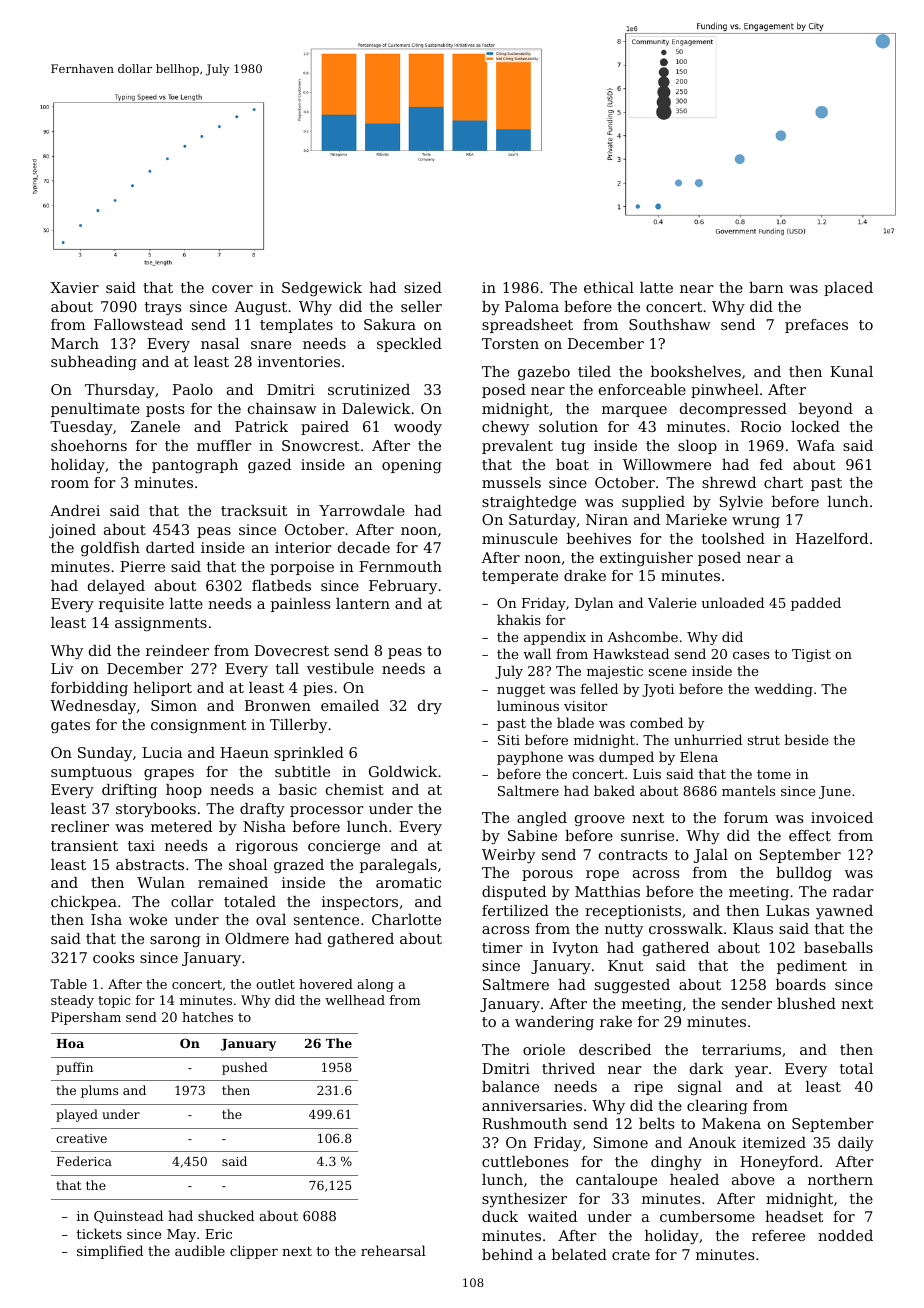 The height and width of the document is (1308, 924). Describe the element at coordinates (421, 306) in the document. I see `seller` at that location.
